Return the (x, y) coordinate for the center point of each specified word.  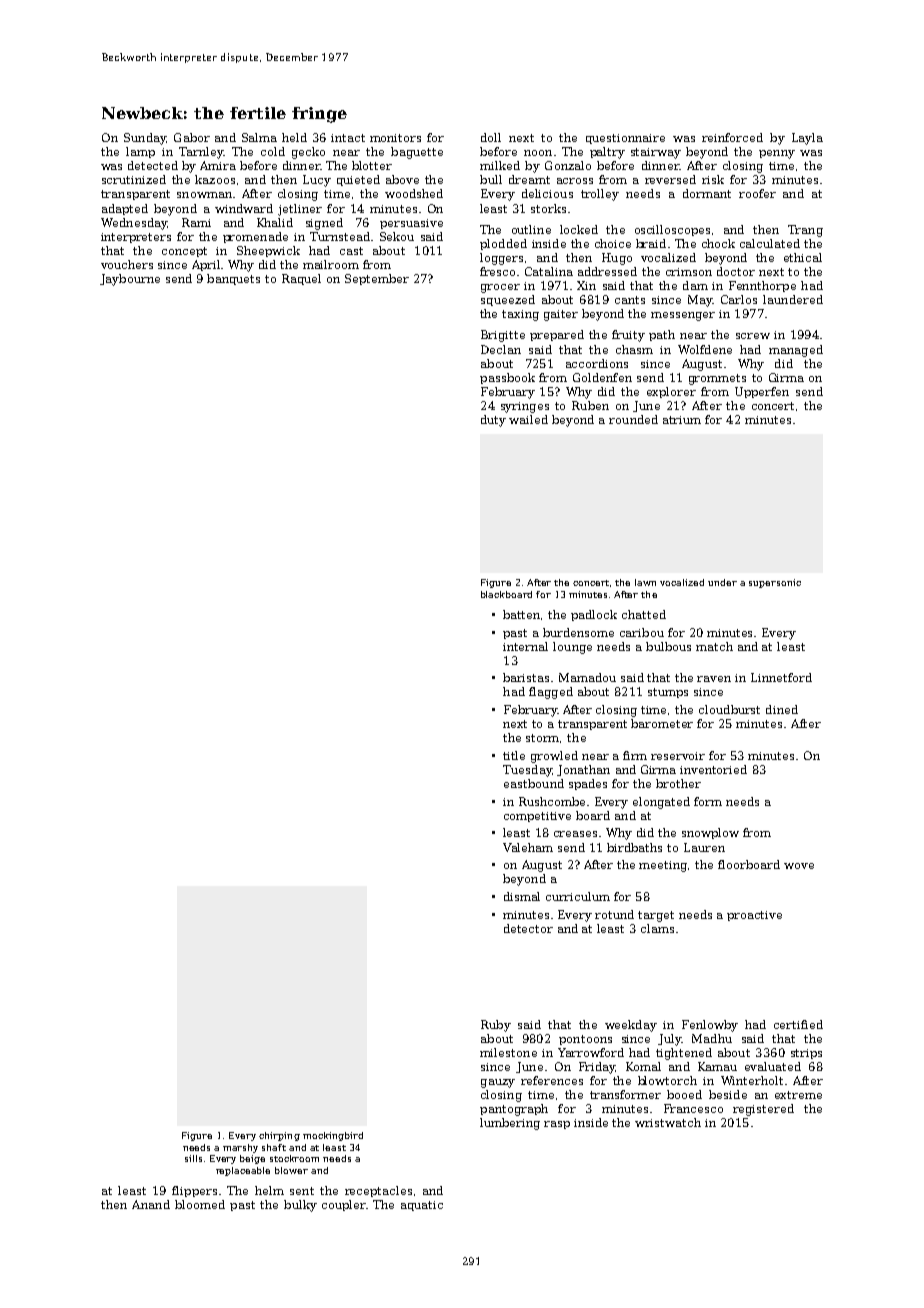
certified (798, 1024)
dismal (522, 896)
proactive (754, 916)
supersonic (775, 583)
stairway (656, 153)
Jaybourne (130, 280)
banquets (233, 279)
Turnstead (340, 236)
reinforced (732, 137)
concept (184, 252)
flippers (194, 1191)
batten (522, 615)
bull (491, 179)
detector (528, 928)
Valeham (528, 847)
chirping (279, 1136)
